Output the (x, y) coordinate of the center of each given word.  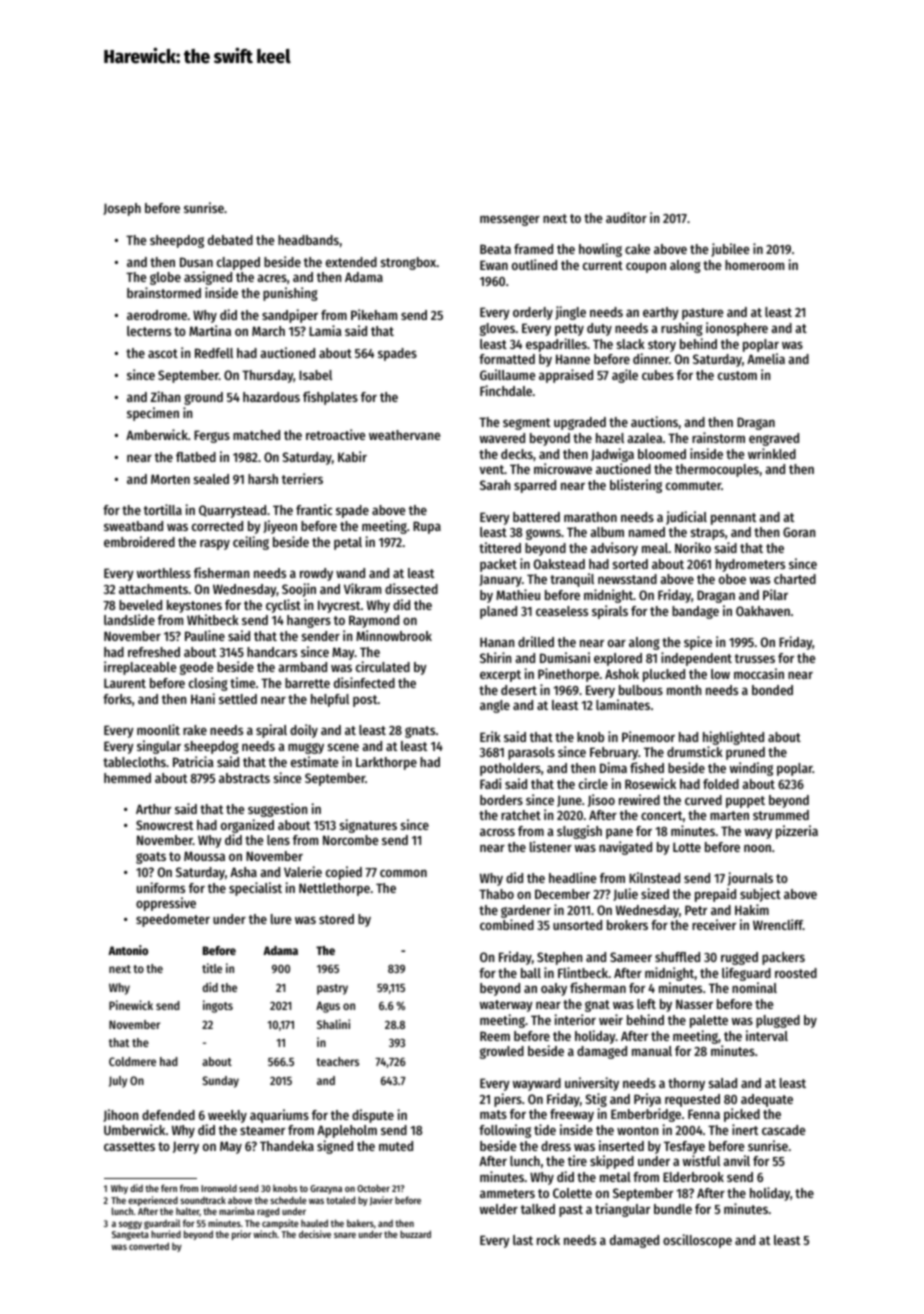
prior (241, 1235)
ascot (163, 353)
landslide (129, 619)
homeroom (754, 265)
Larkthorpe (386, 763)
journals (750, 879)
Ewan (494, 265)
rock (548, 1240)
